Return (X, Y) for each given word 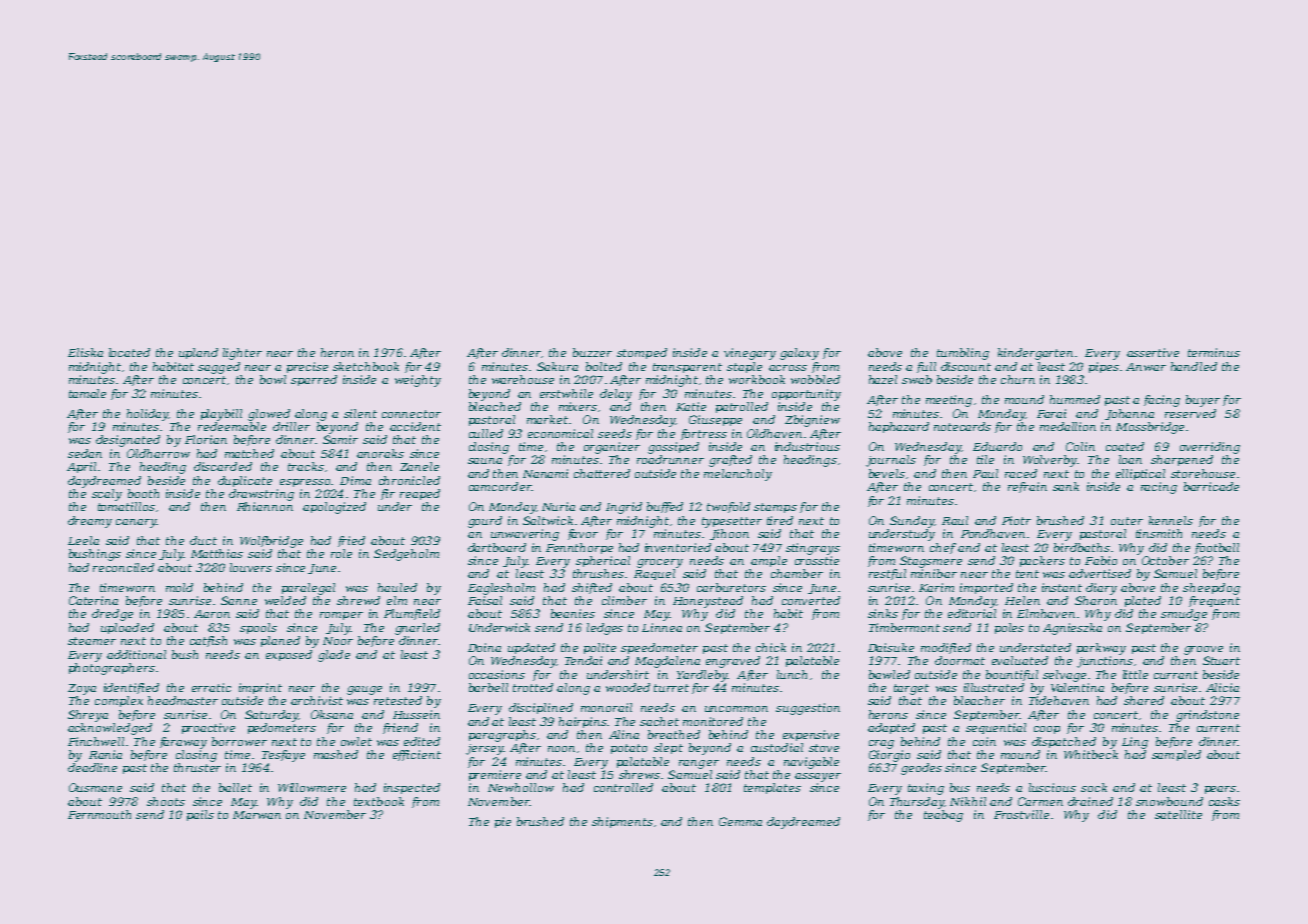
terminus (1214, 352)
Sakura (557, 366)
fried (351, 541)
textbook (379, 801)
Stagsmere (931, 562)
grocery (660, 563)
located (129, 352)
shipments (622, 822)
